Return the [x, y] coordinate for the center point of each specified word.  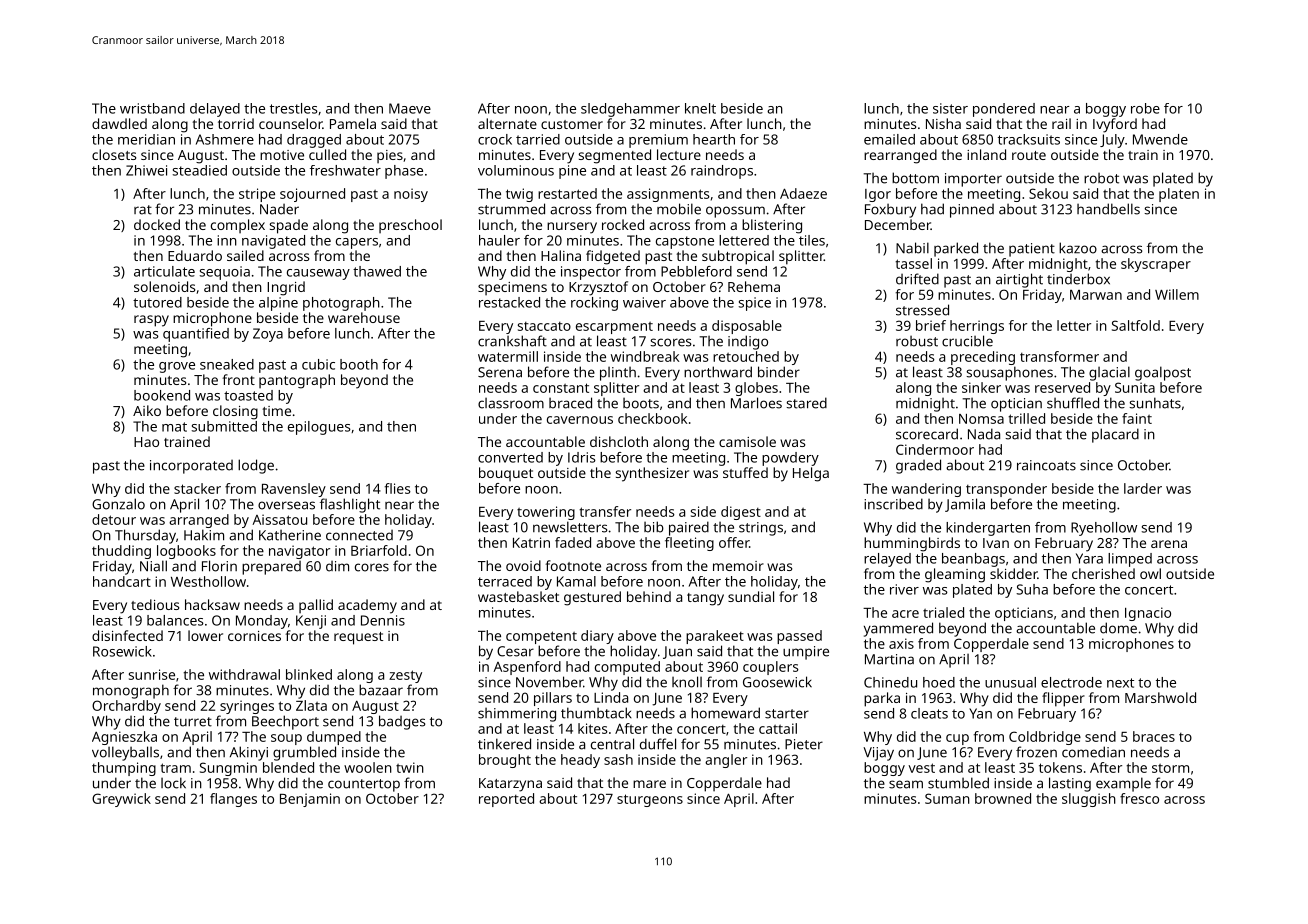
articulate [164, 271]
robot [1101, 178]
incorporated [191, 467]
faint [1137, 418]
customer [572, 124]
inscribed [893, 504]
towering [546, 513]
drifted [917, 279]
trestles [294, 108]
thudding [121, 552]
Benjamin [310, 800]
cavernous [580, 420]
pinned [972, 211]
